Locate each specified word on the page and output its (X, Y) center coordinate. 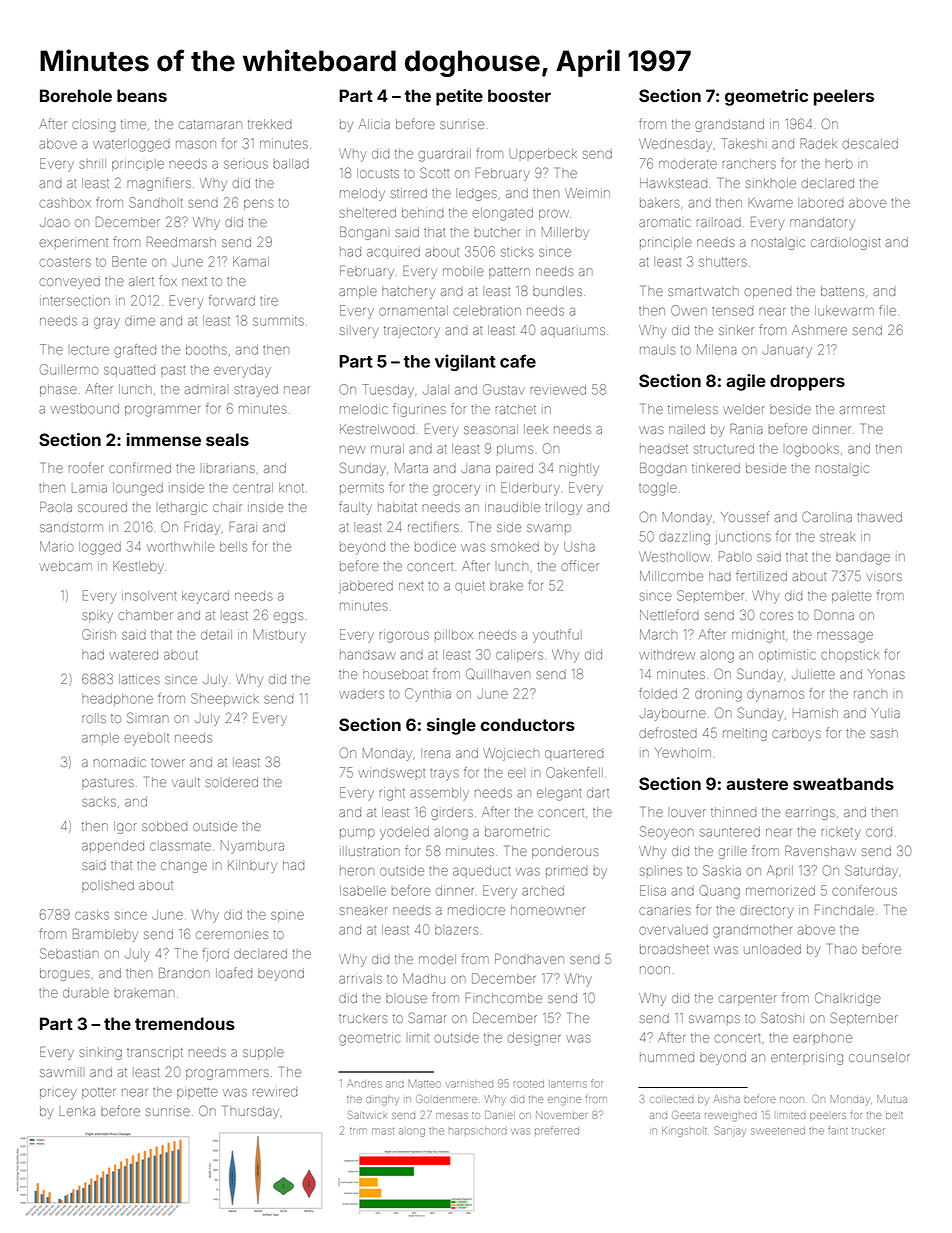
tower (168, 762)
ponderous (565, 852)
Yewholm (683, 753)
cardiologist (845, 243)
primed (566, 872)
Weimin (587, 193)
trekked (269, 124)
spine (287, 916)
